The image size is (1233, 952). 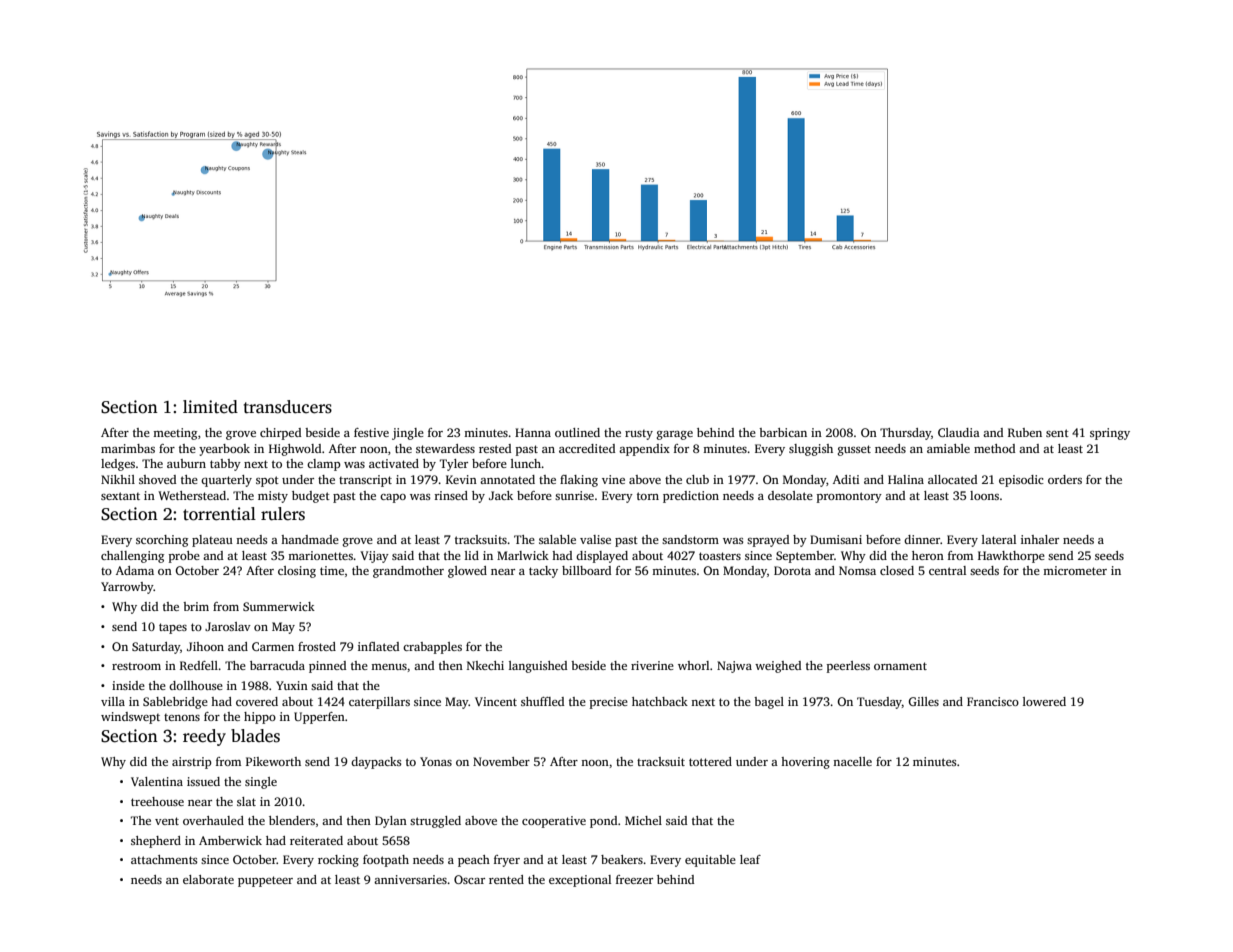 I want to click on freezer, so click(x=634, y=879).
